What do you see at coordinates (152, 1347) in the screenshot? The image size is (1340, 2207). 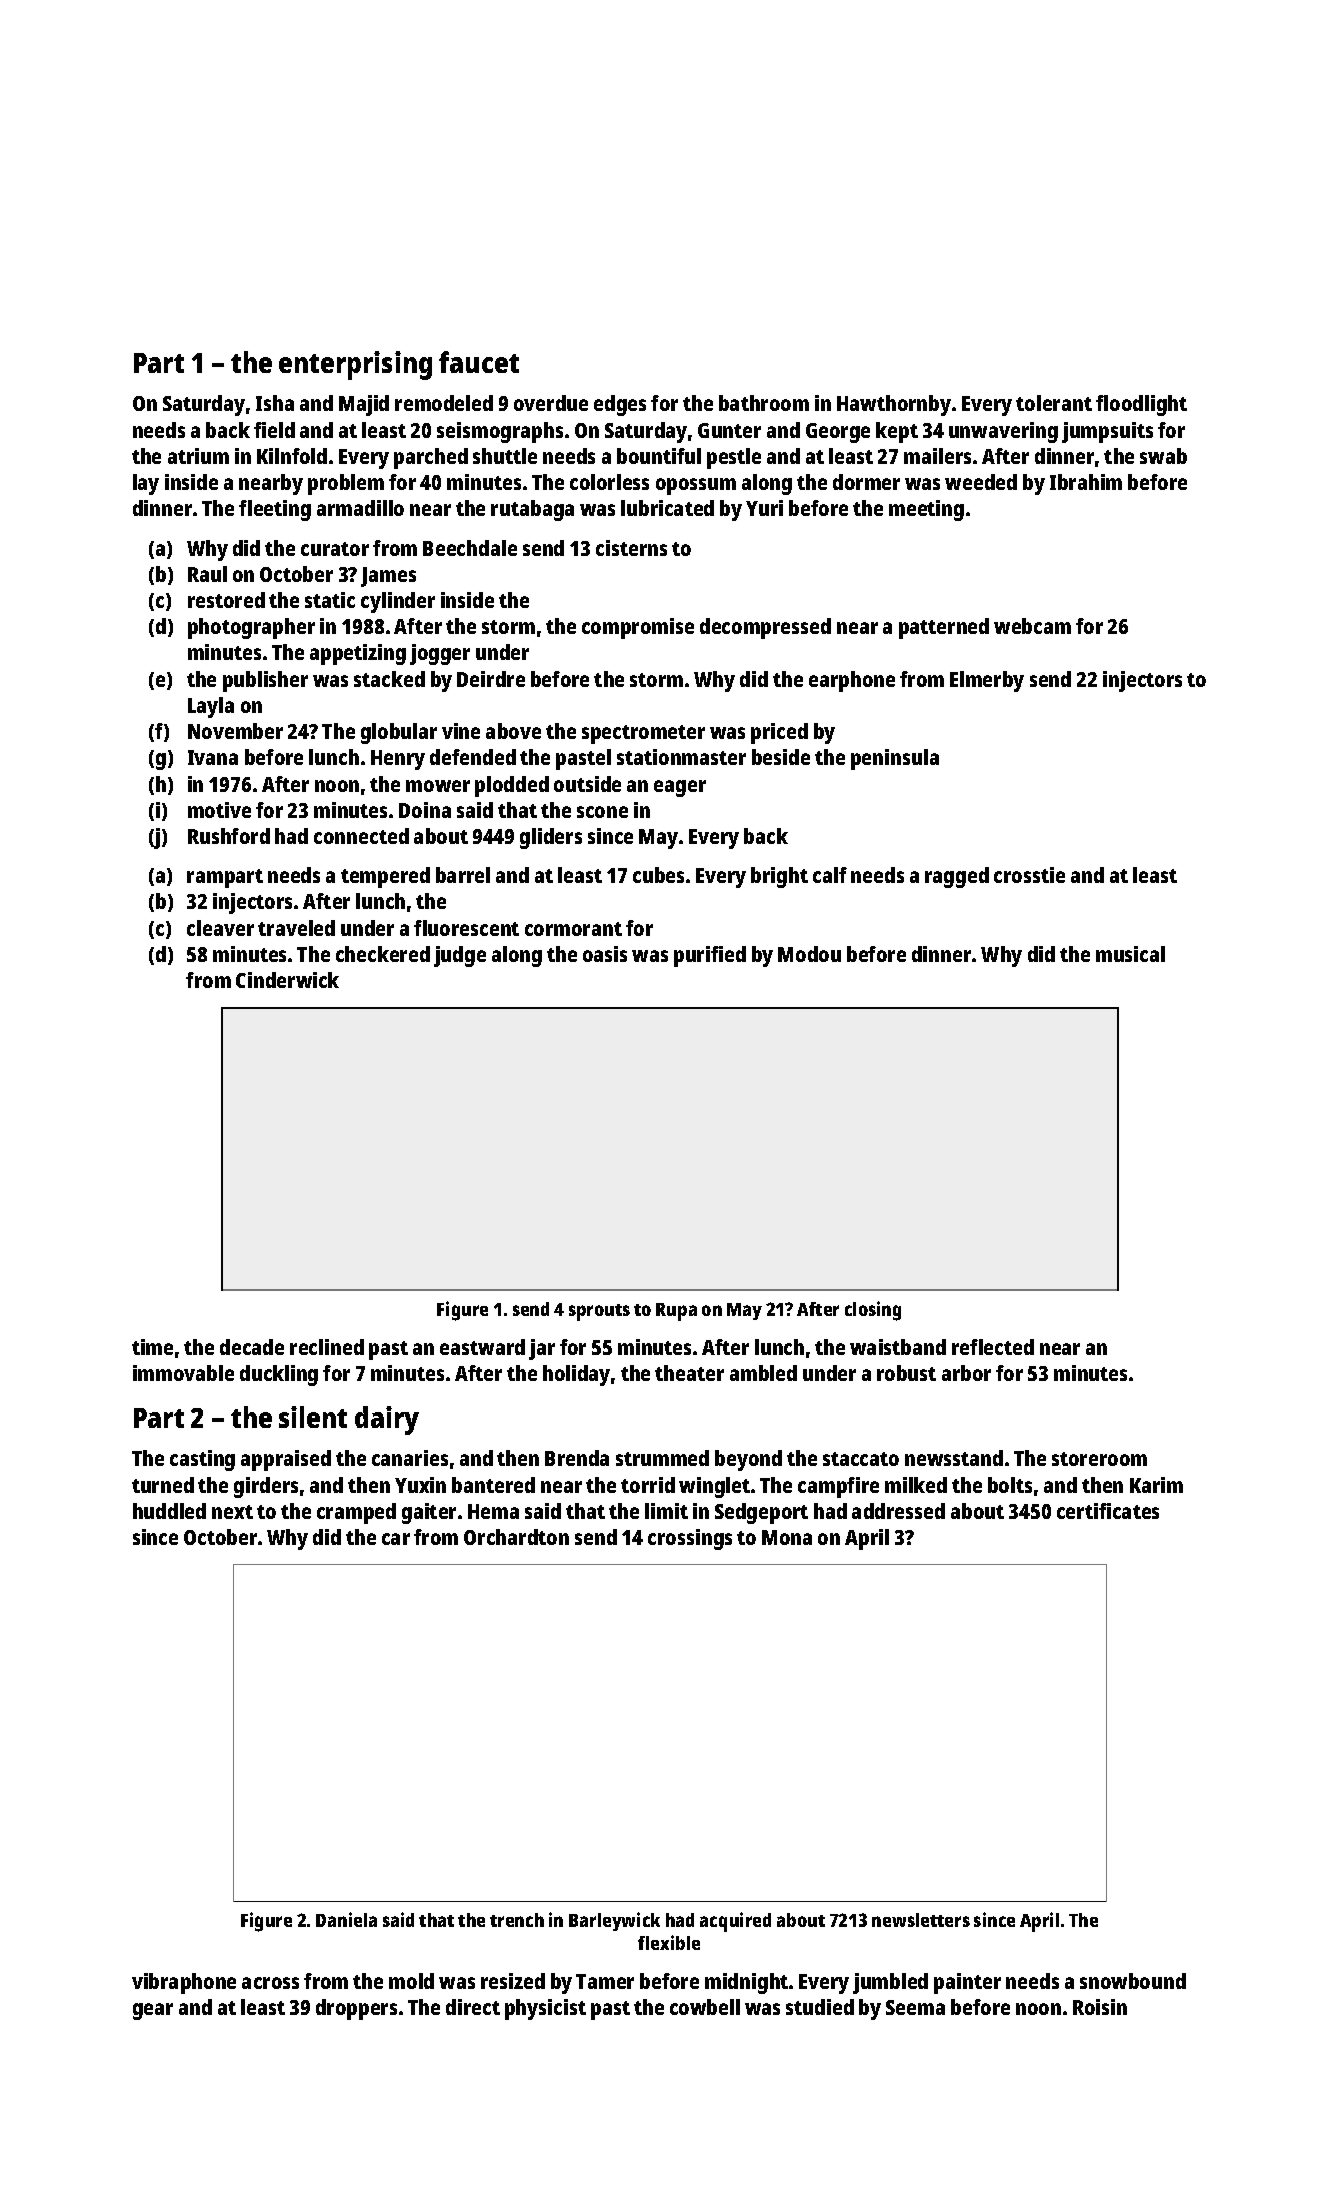 I see `time` at bounding box center [152, 1347].
